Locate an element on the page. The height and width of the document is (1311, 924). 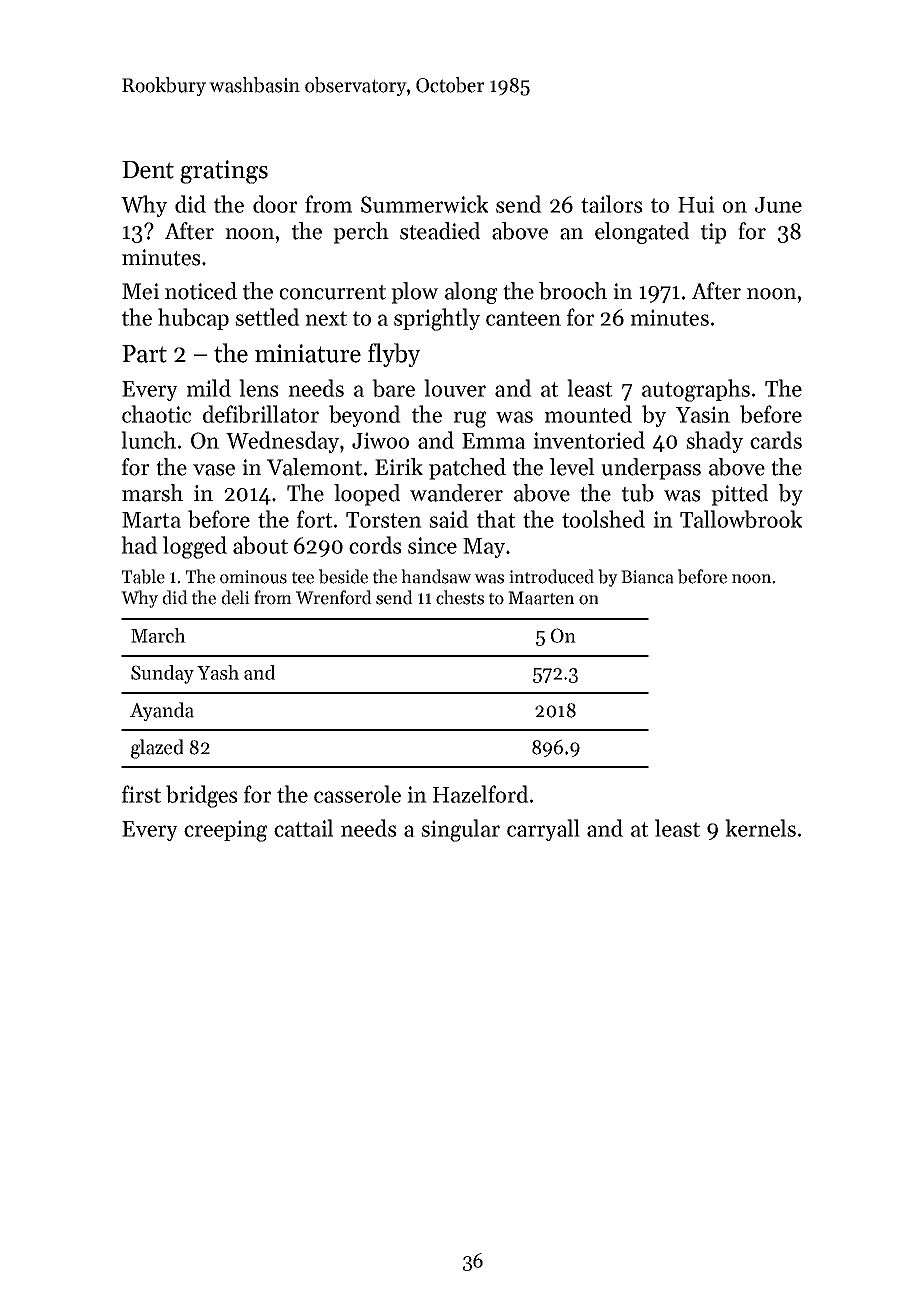
Ayanda is located at coordinates (162, 711).
